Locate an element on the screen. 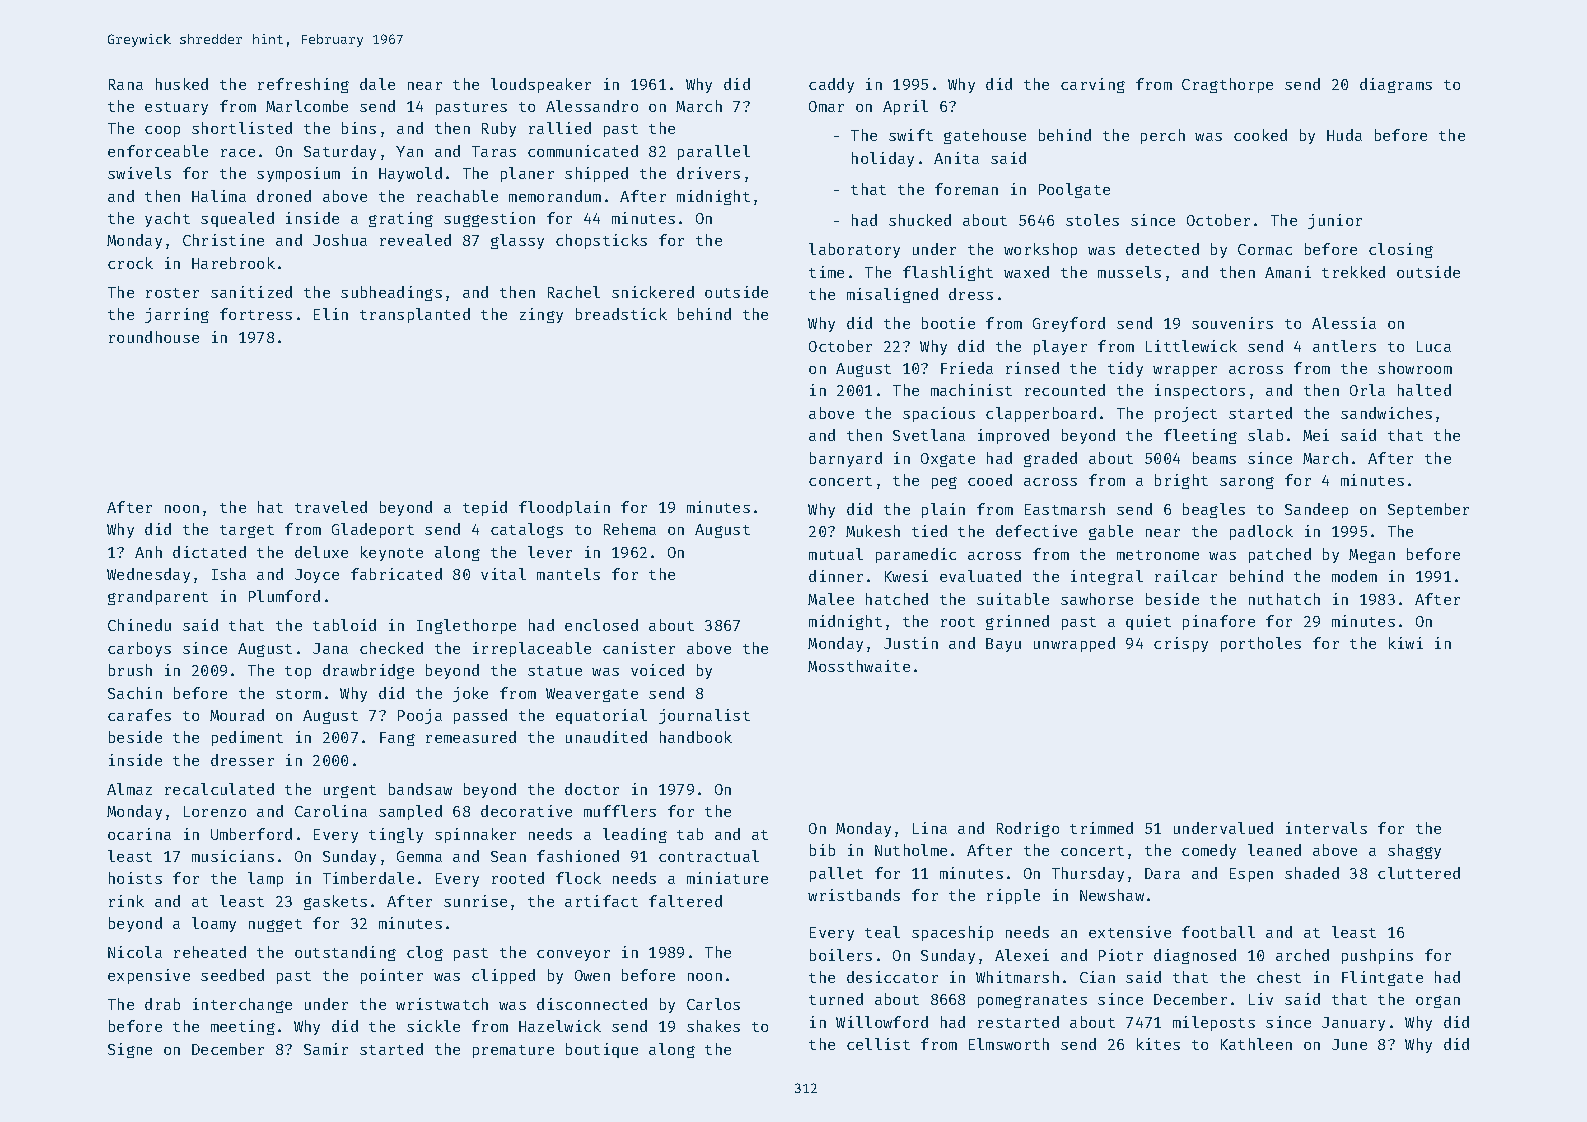 This screenshot has height=1122, width=1587. Yan is located at coordinates (409, 151).
